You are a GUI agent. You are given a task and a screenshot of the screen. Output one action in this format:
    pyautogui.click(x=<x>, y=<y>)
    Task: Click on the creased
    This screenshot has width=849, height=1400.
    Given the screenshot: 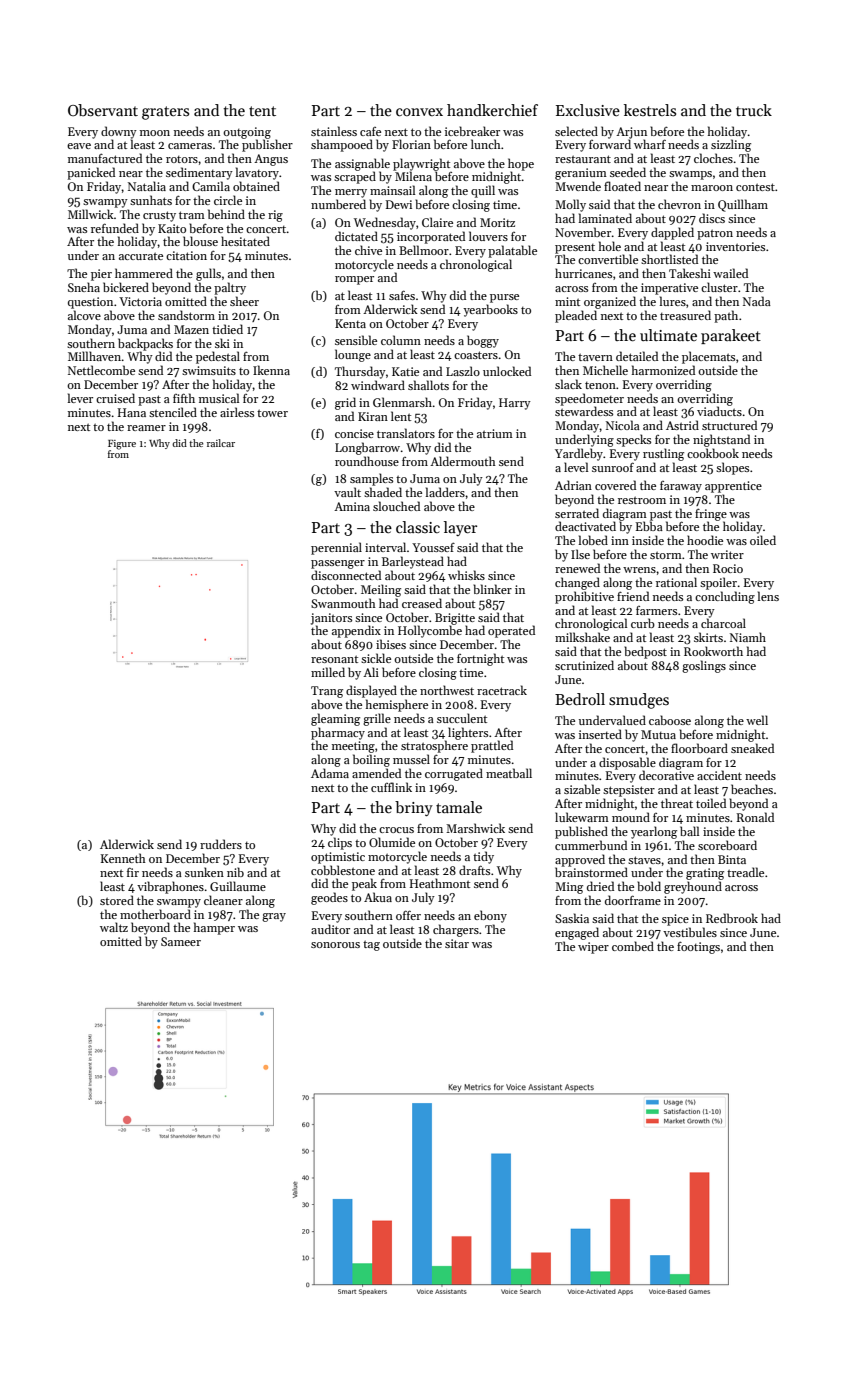 What is the action you would take?
    pyautogui.click(x=422, y=603)
